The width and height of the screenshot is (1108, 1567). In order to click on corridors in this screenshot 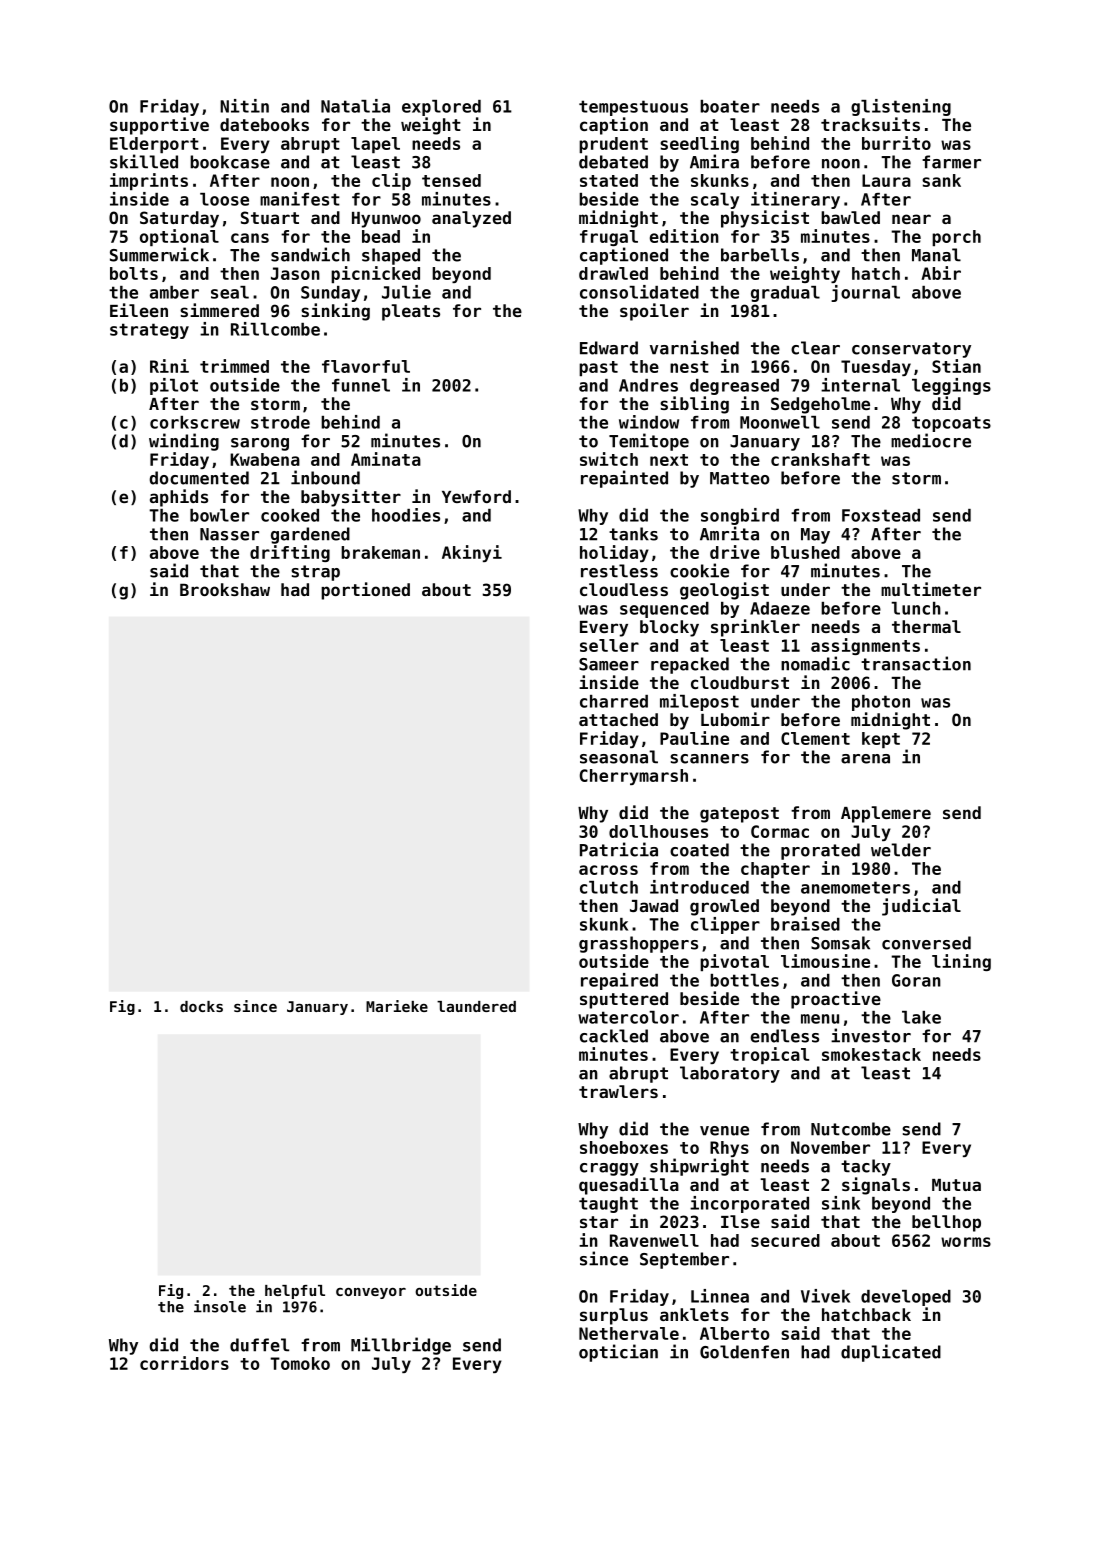, I will do `click(184, 1363)`.
